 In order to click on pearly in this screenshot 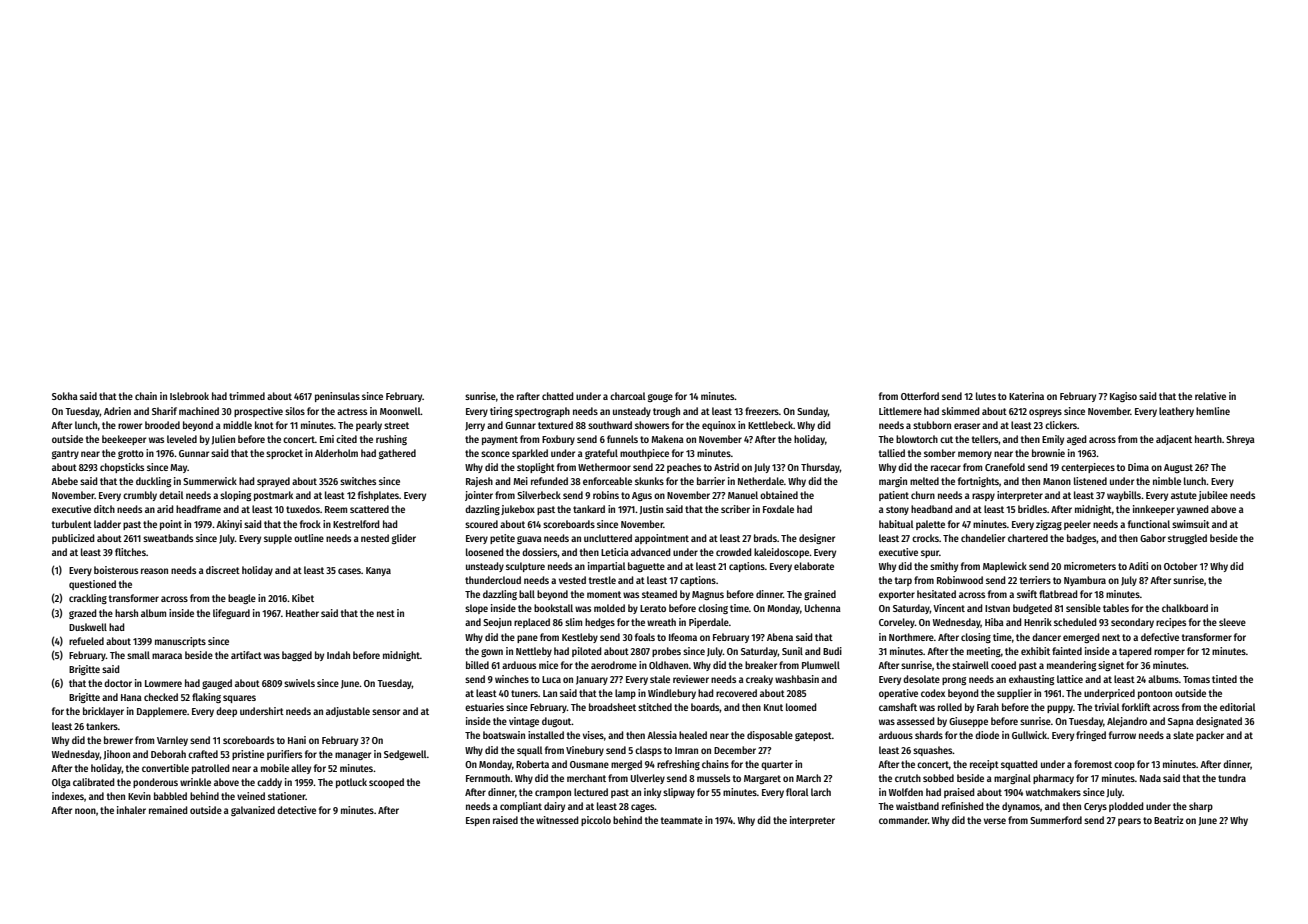, I will do `click(369, 426)`.
